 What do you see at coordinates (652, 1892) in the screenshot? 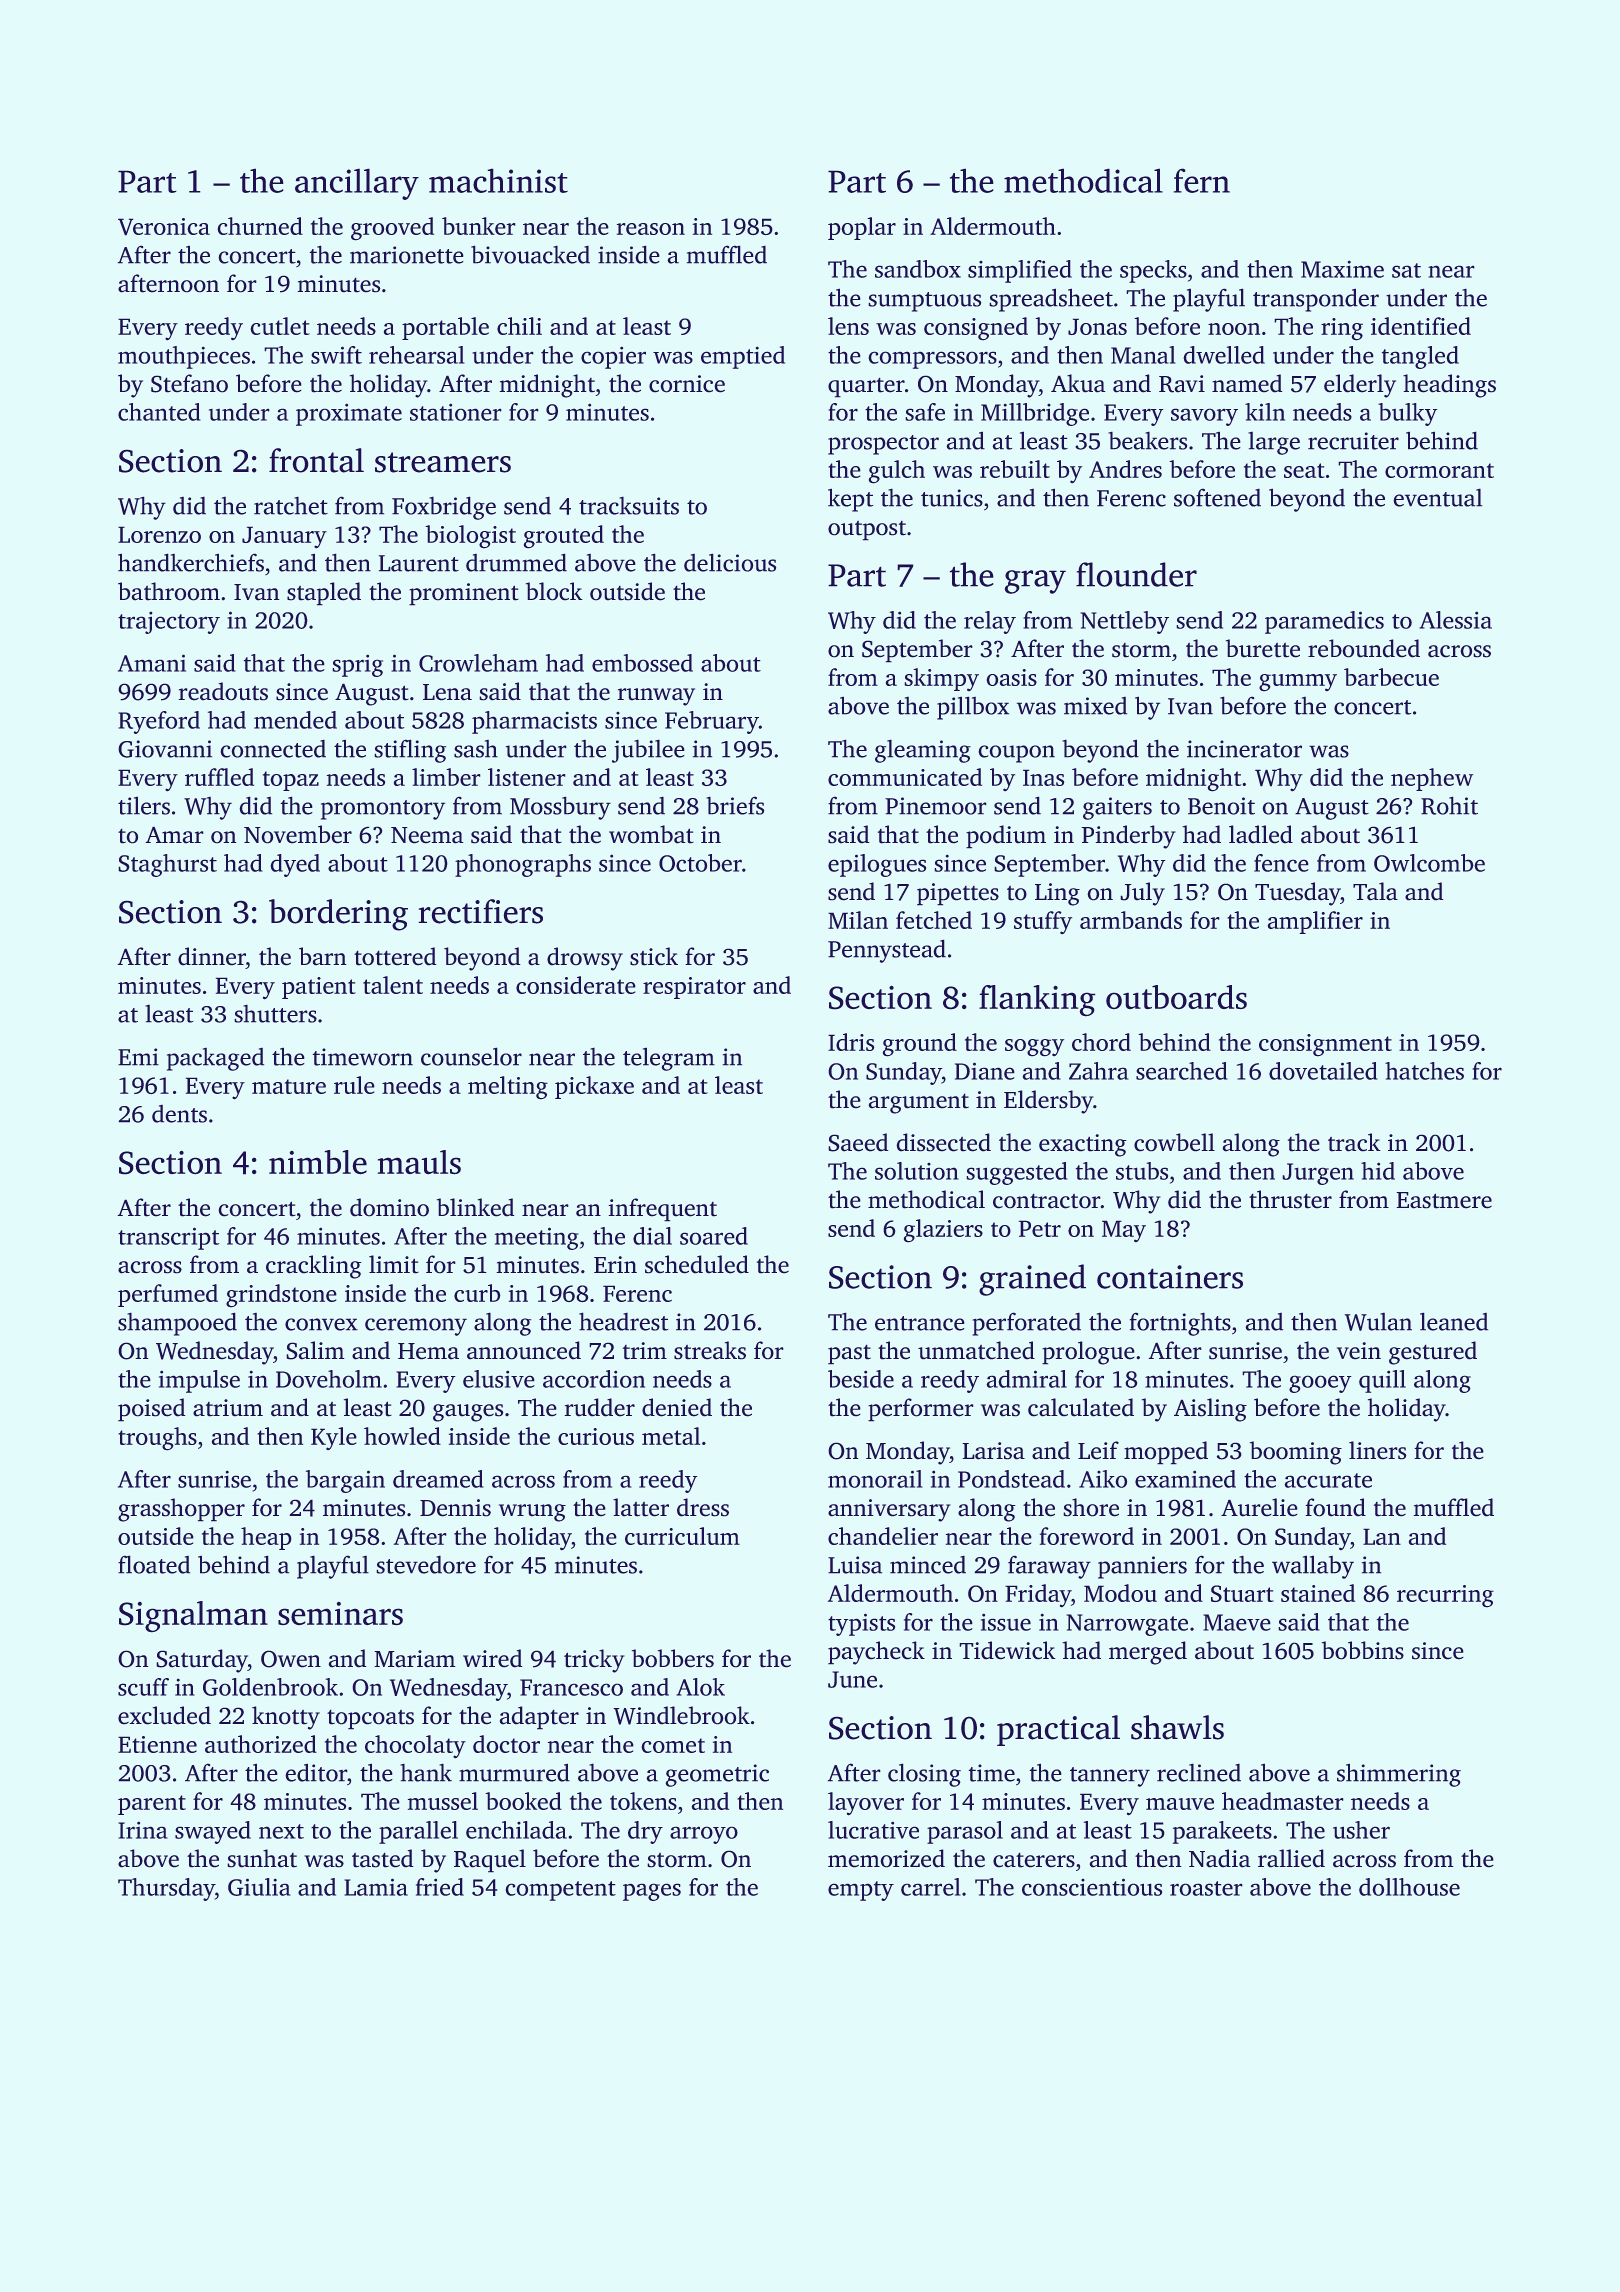
I see `pages` at bounding box center [652, 1892].
